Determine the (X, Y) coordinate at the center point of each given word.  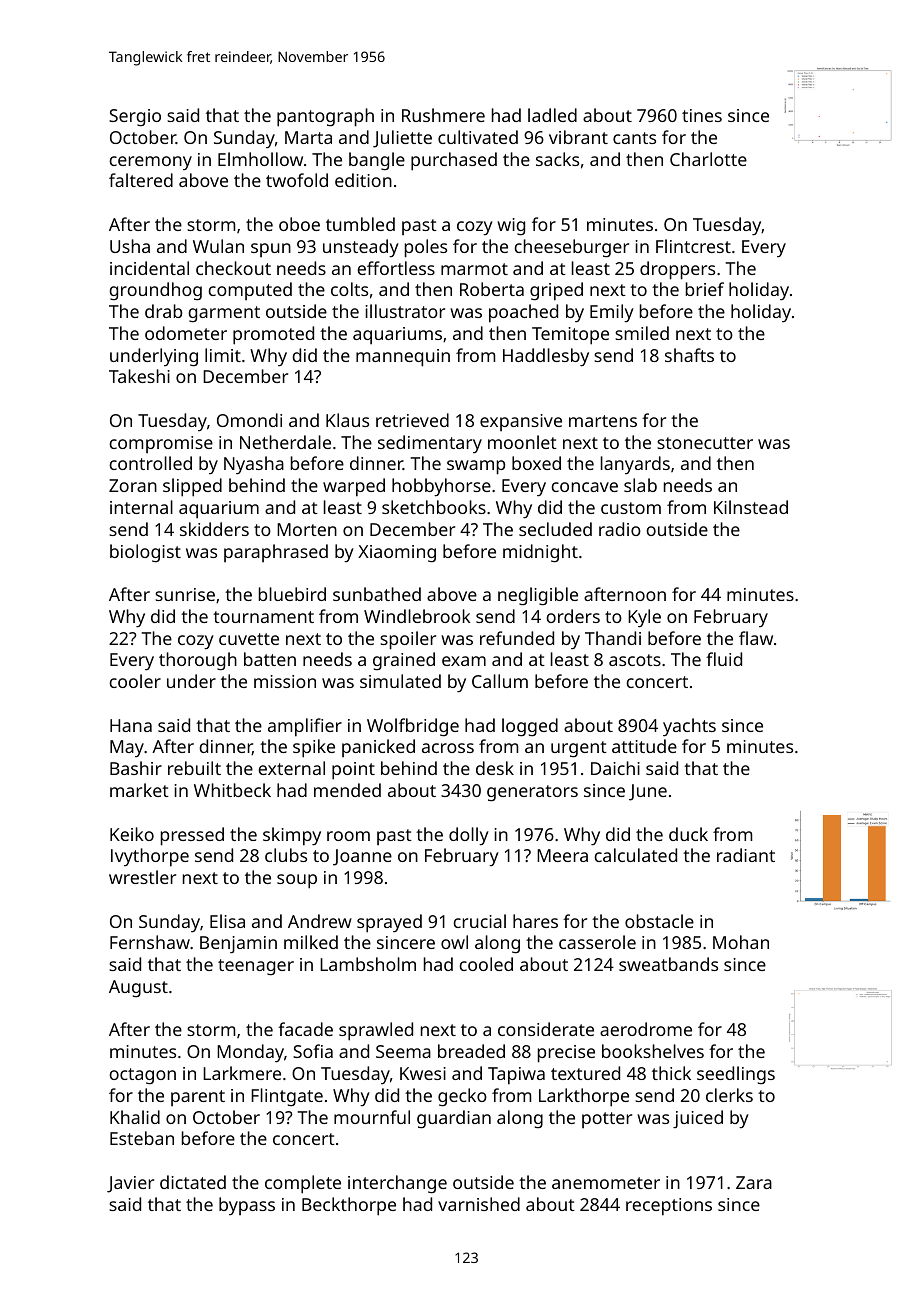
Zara (754, 1182)
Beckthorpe (349, 1206)
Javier (130, 1184)
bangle (377, 161)
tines (702, 115)
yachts (689, 727)
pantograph (325, 117)
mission (285, 681)
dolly (469, 836)
